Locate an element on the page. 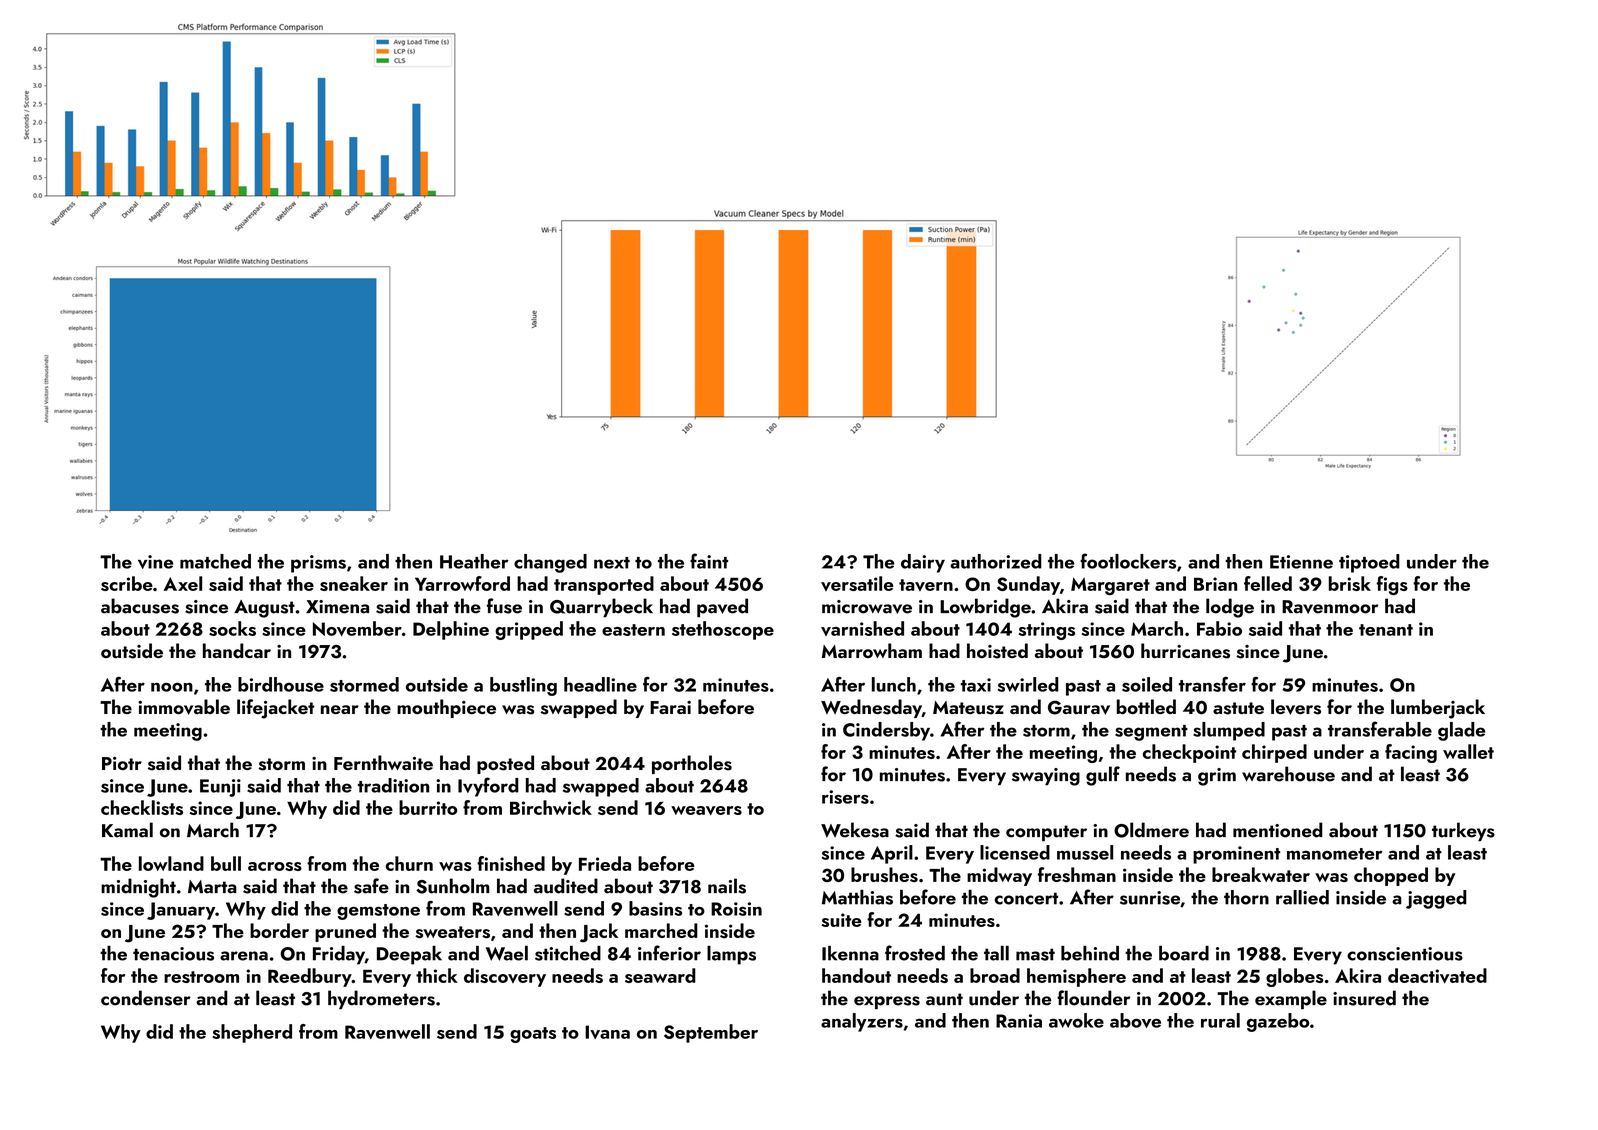  Farai is located at coordinates (670, 707).
